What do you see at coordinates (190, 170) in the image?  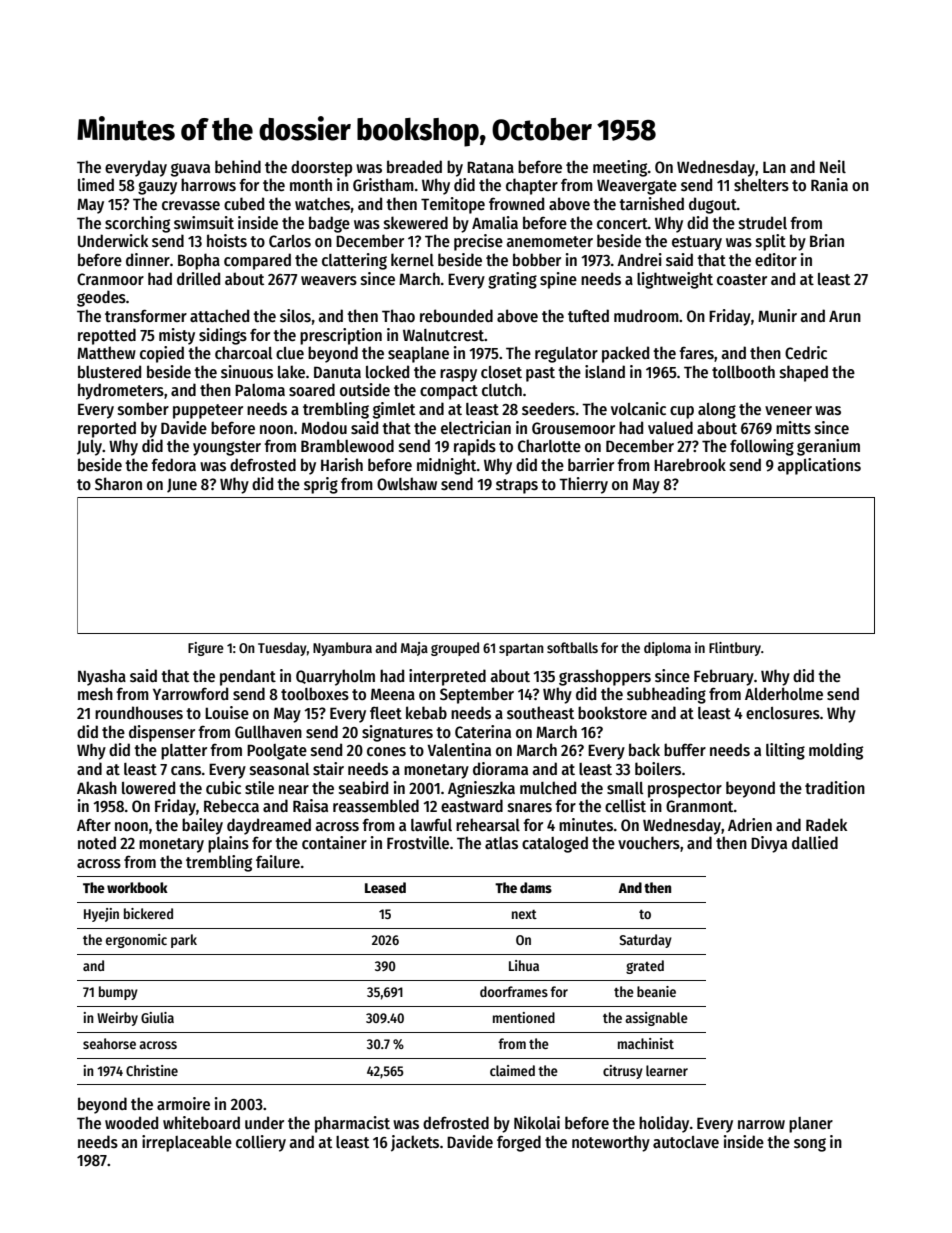 I see `guava` at bounding box center [190, 170].
